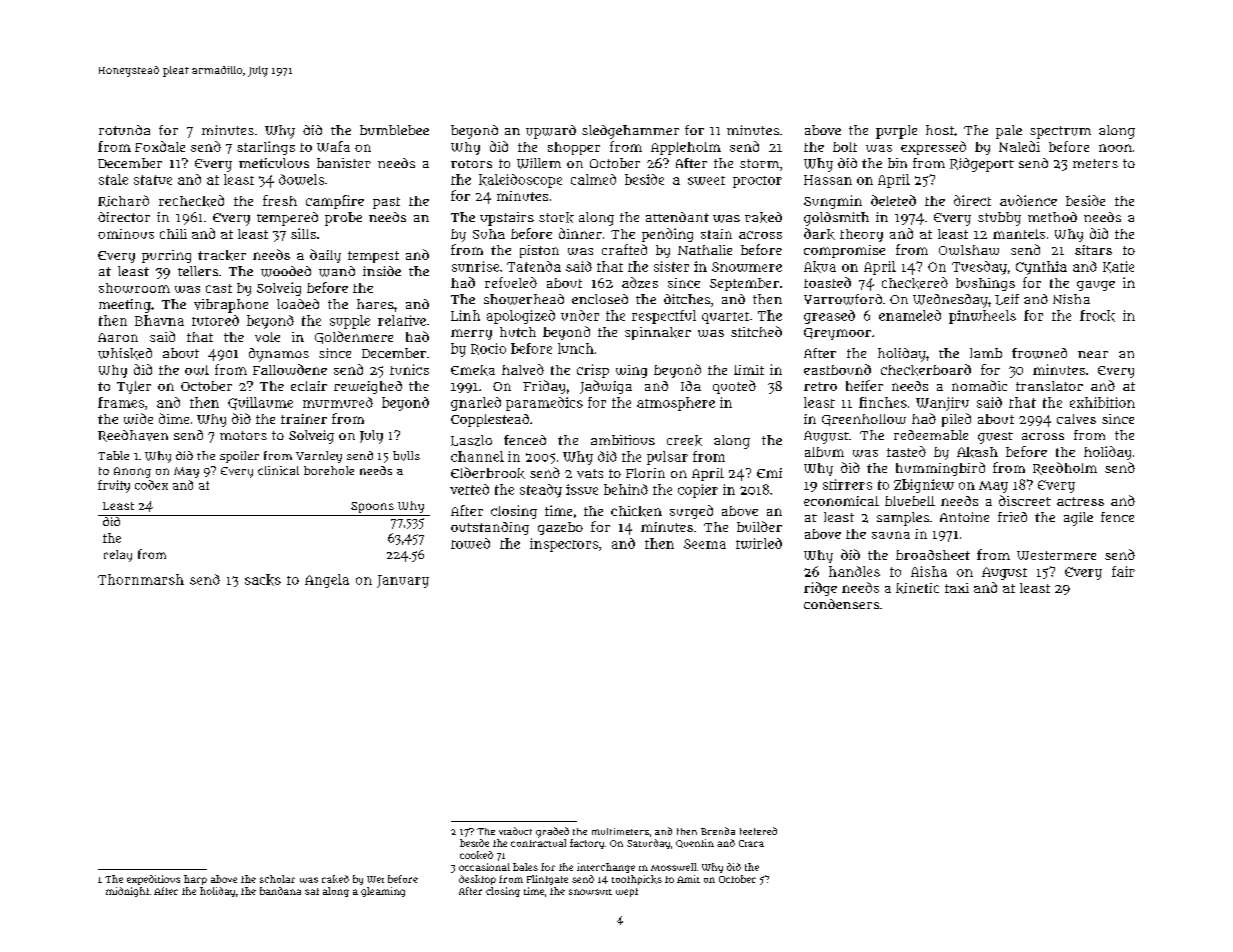 The image size is (1233, 952). I want to click on Mosswell, so click(673, 867).
